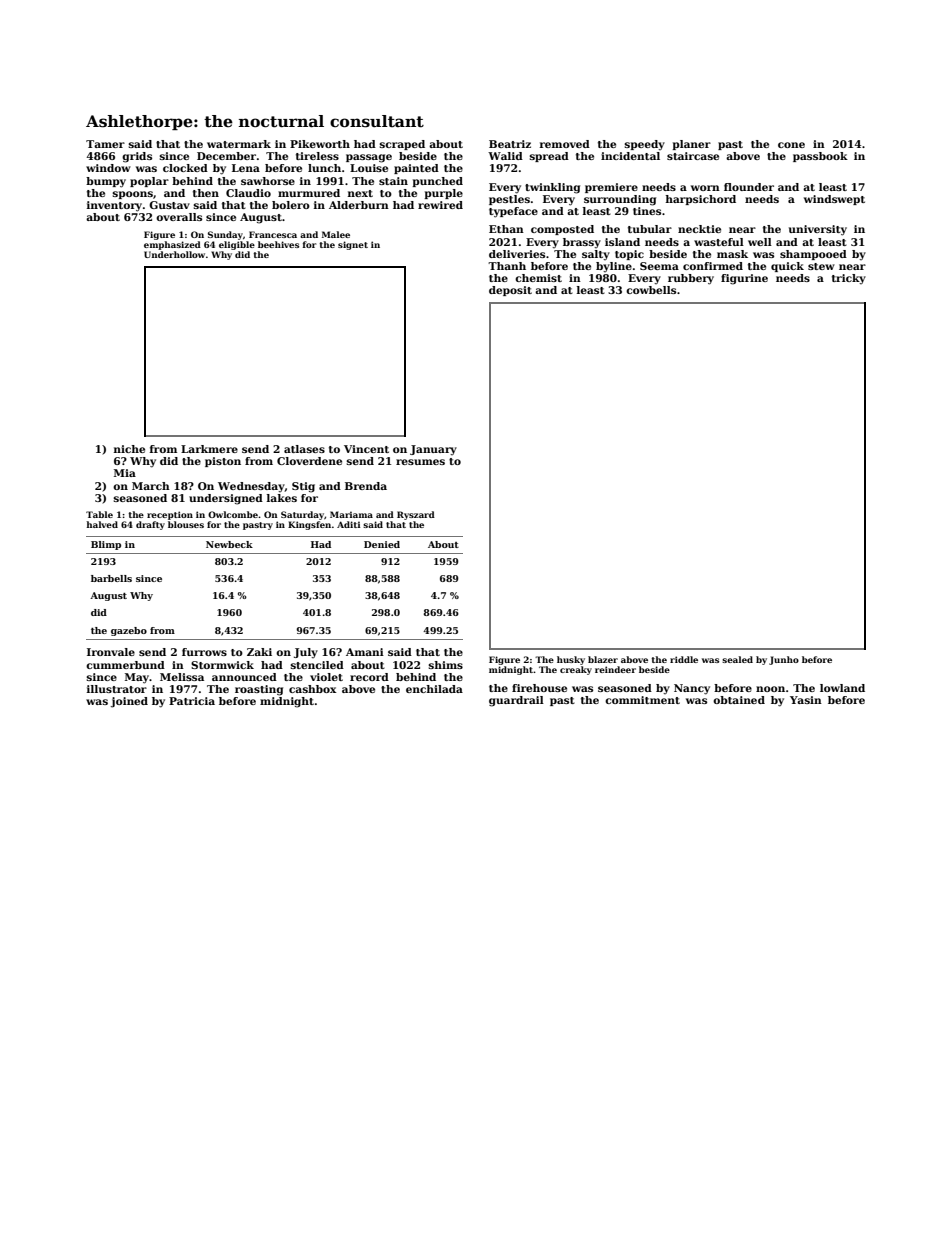 The image size is (952, 1233). I want to click on joined, so click(129, 702).
